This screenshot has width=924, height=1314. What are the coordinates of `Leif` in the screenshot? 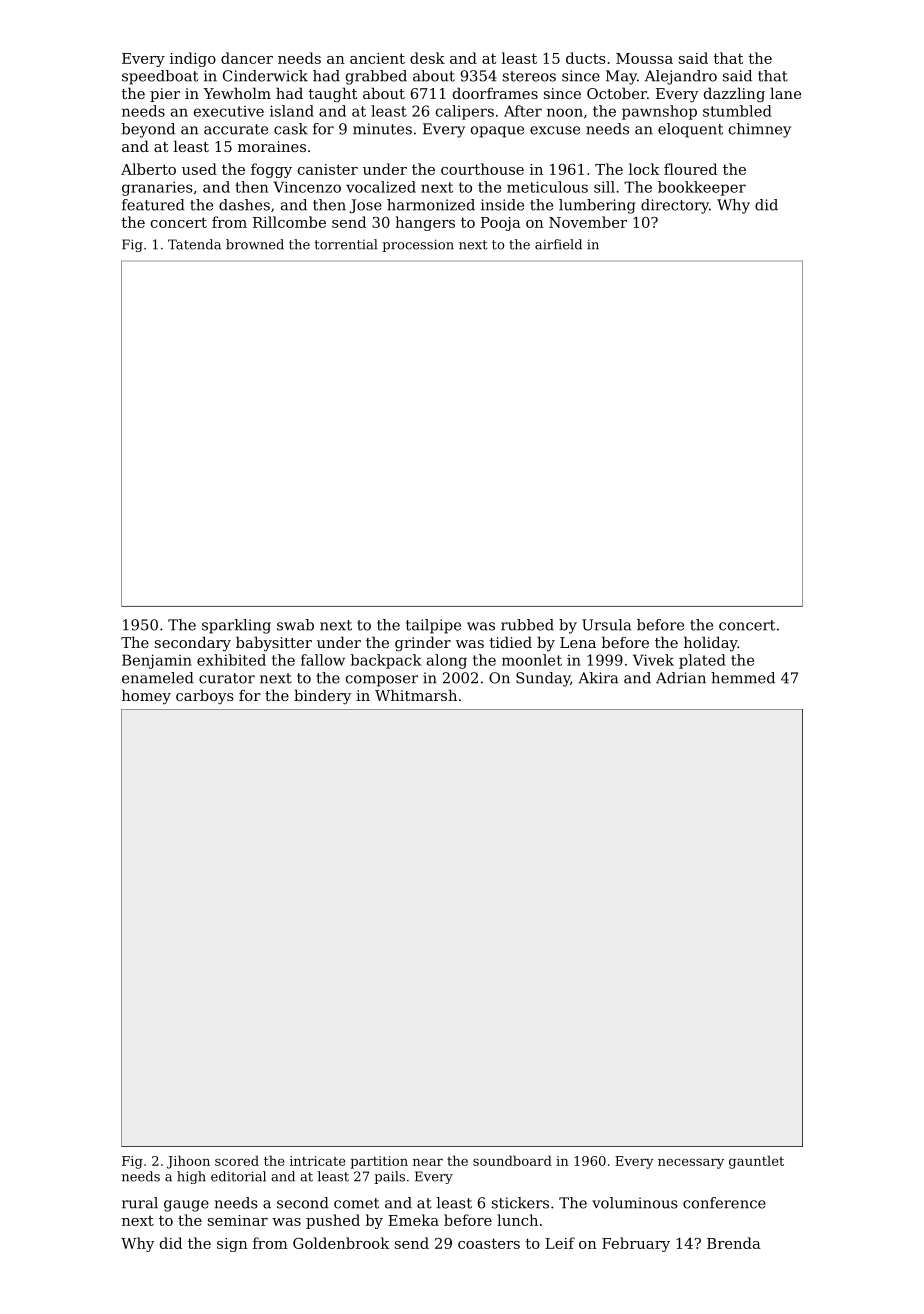 It's located at (560, 1243).
